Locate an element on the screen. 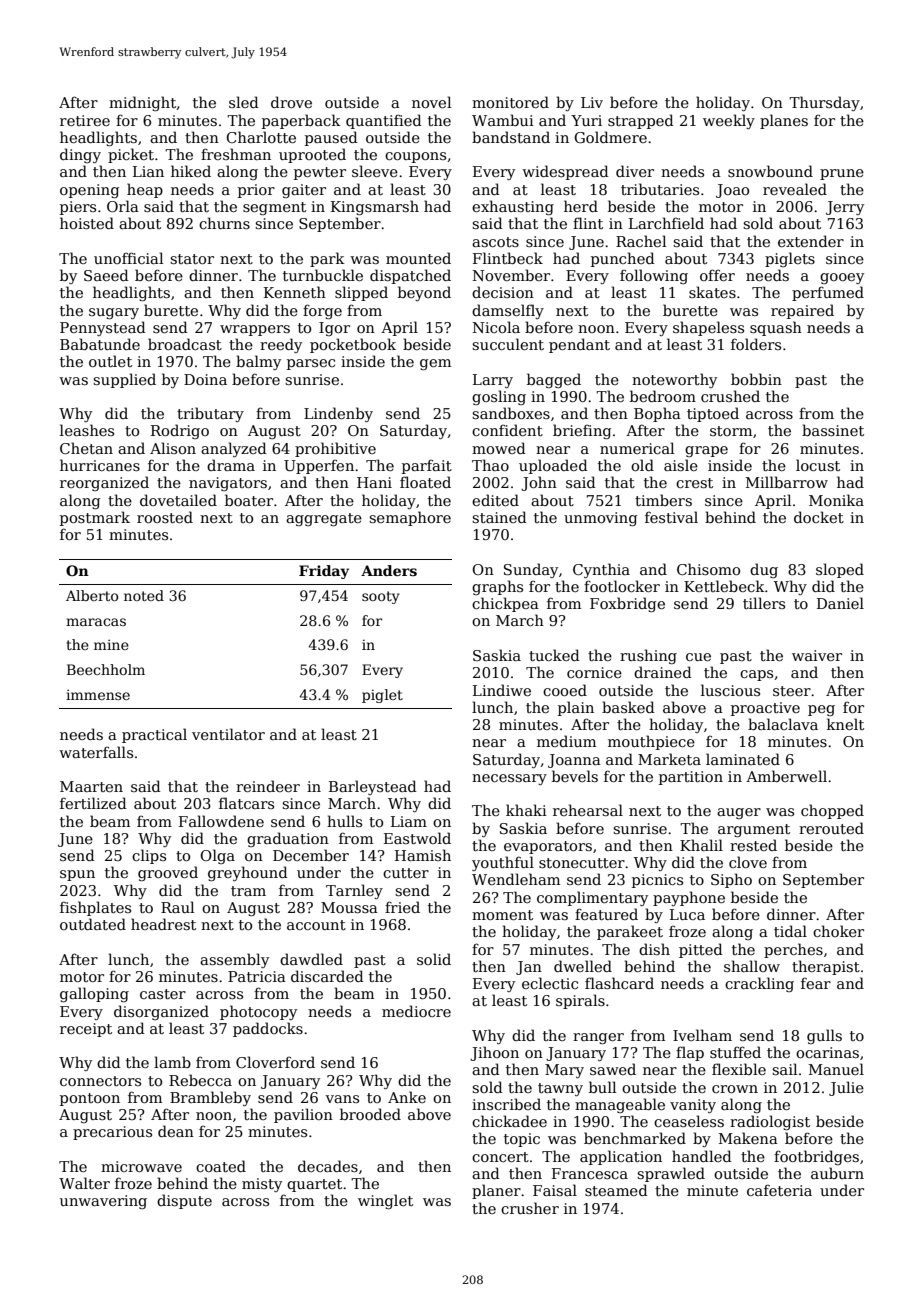  pavilion is located at coordinates (303, 1115).
